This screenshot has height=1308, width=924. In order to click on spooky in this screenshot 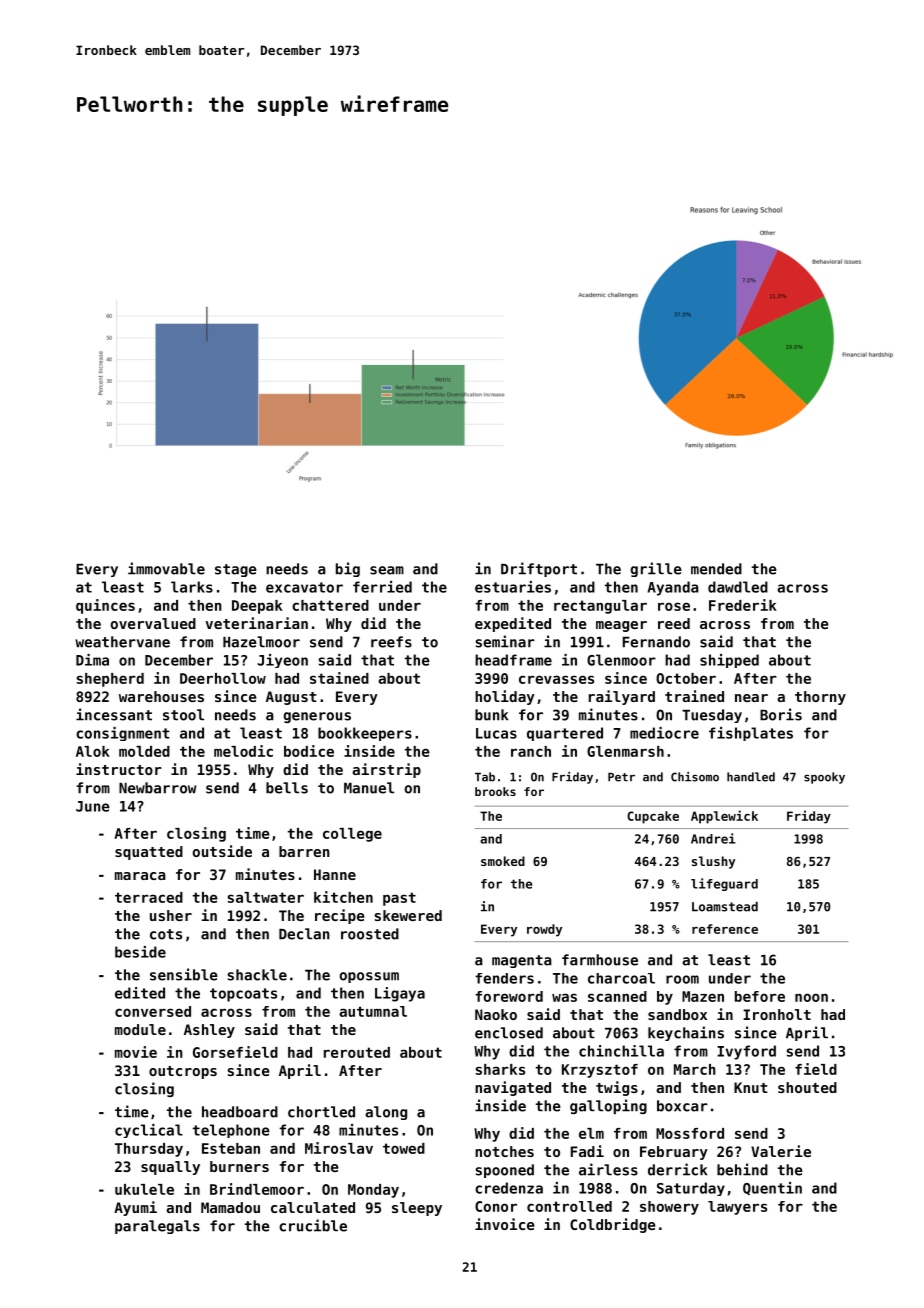, I will do `click(824, 778)`.
